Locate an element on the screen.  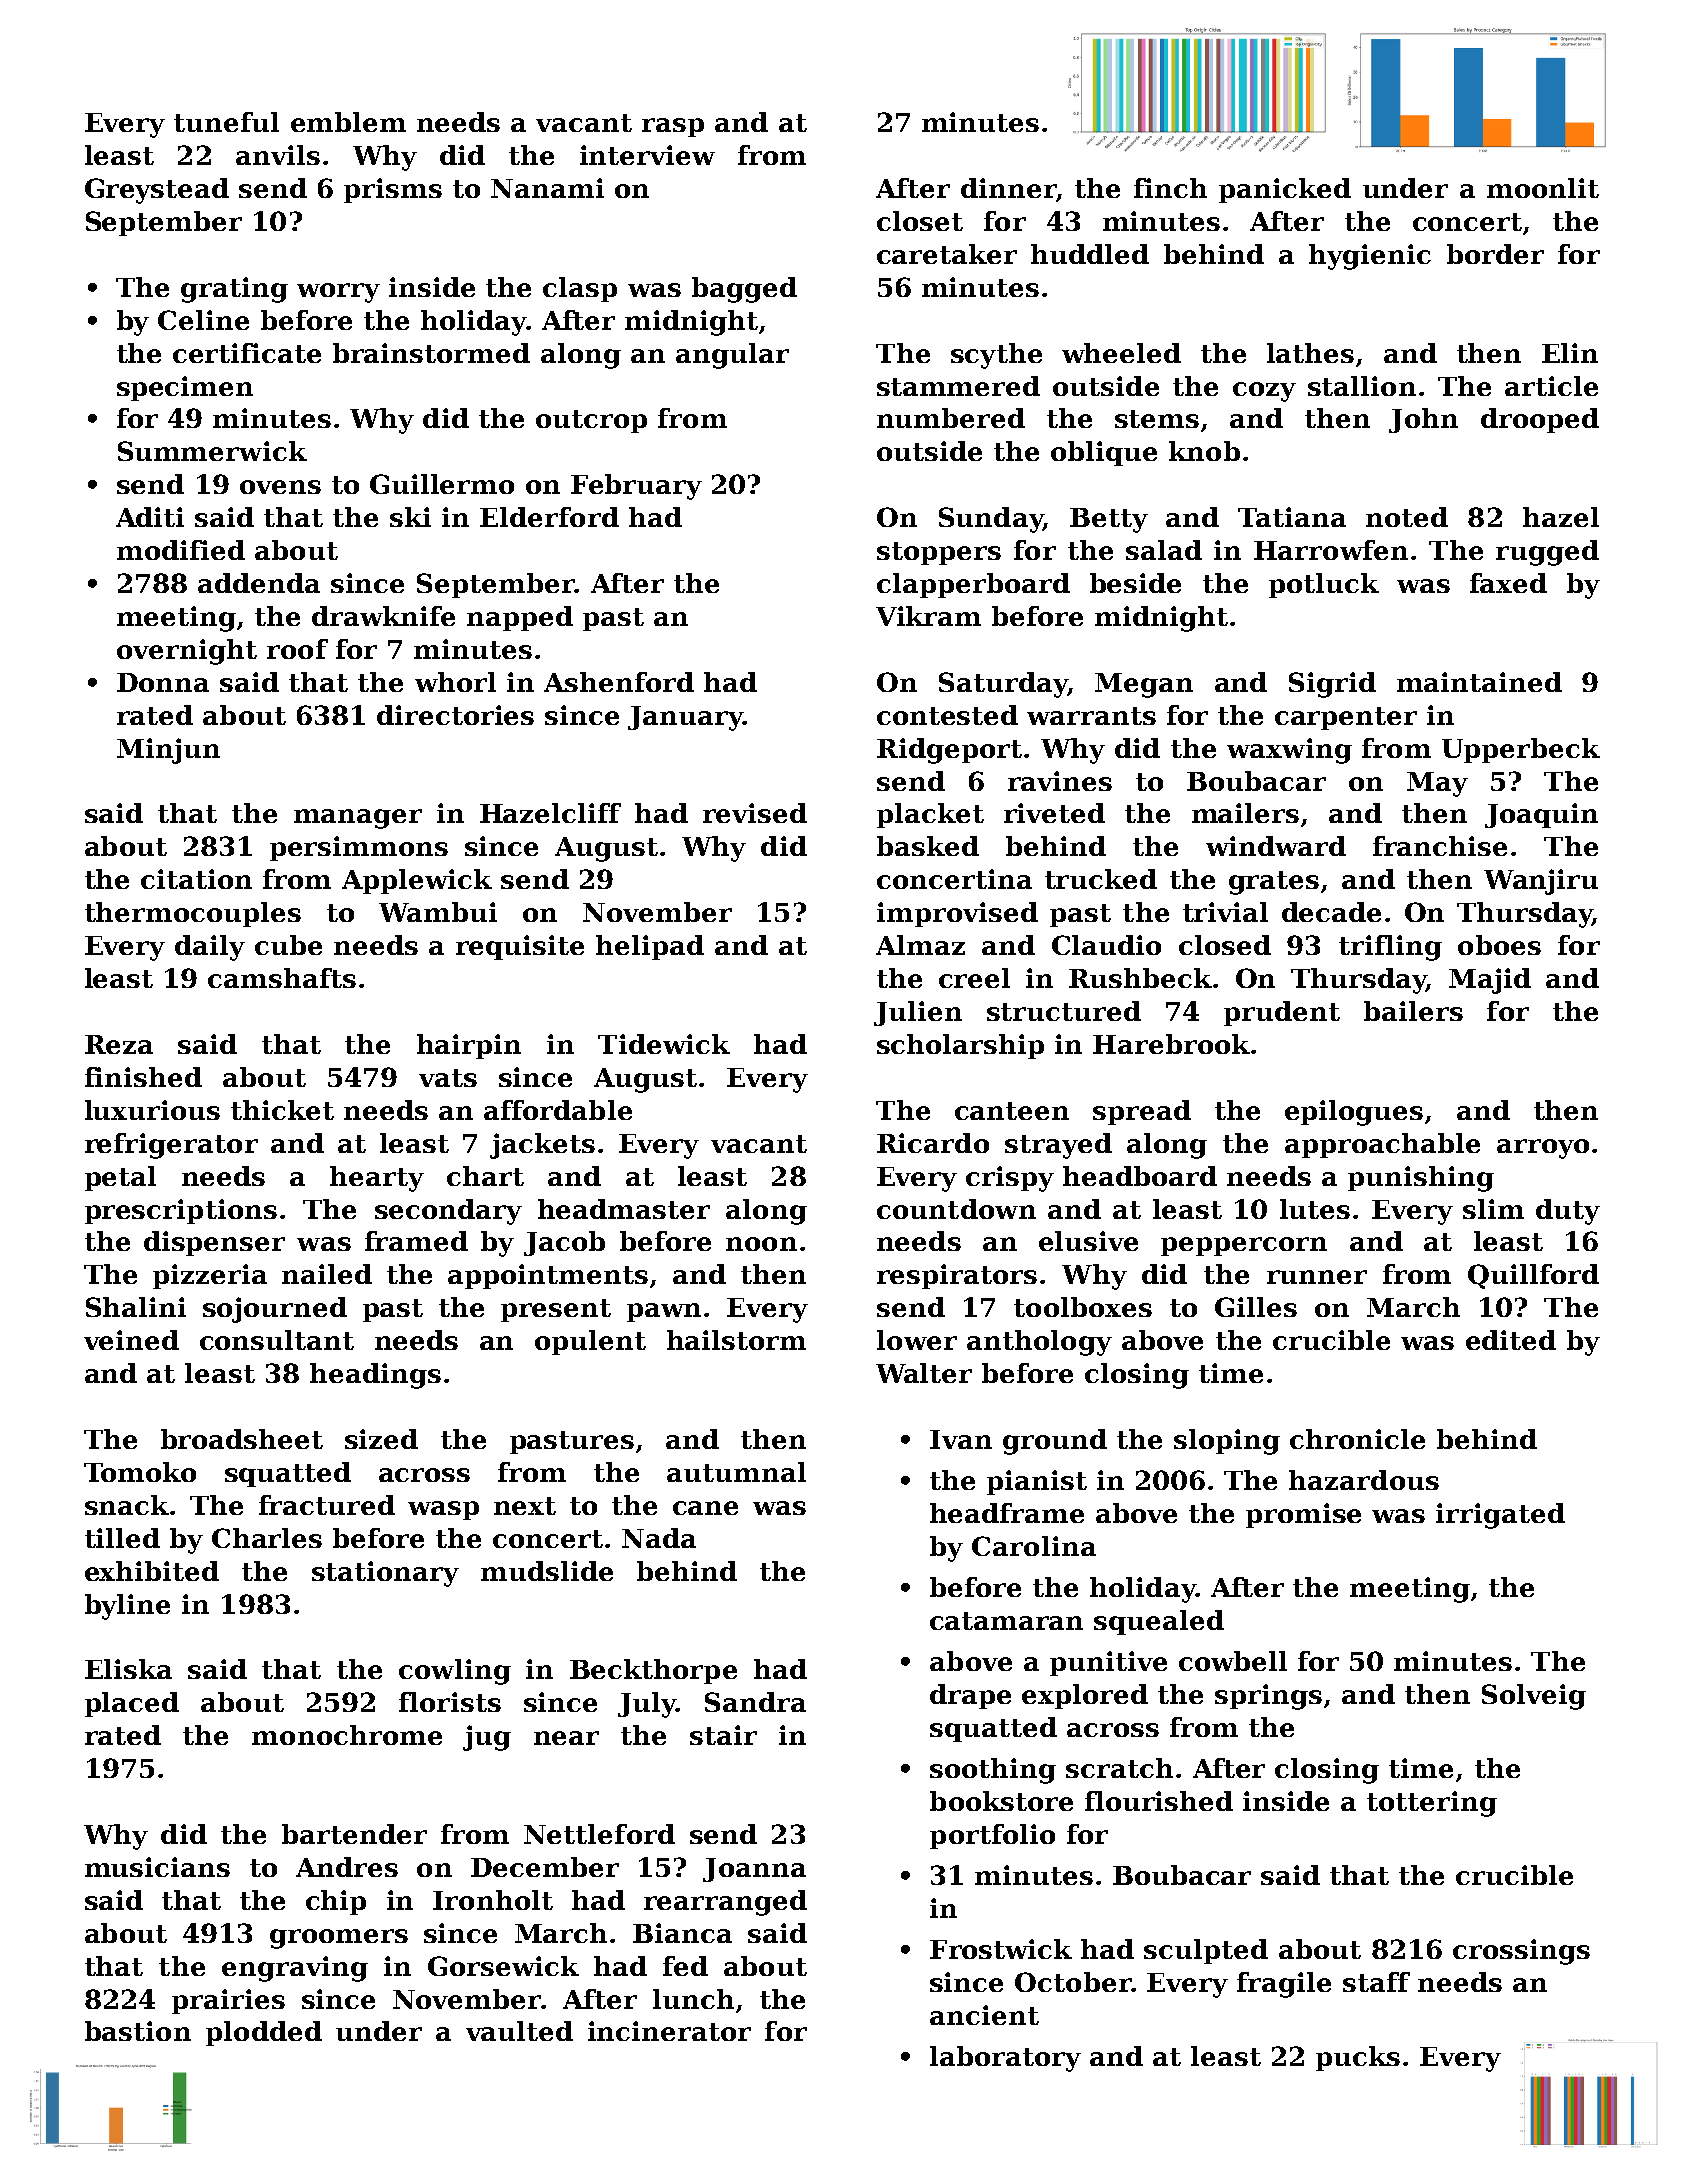
musicians is located at coordinates (157, 1867).
